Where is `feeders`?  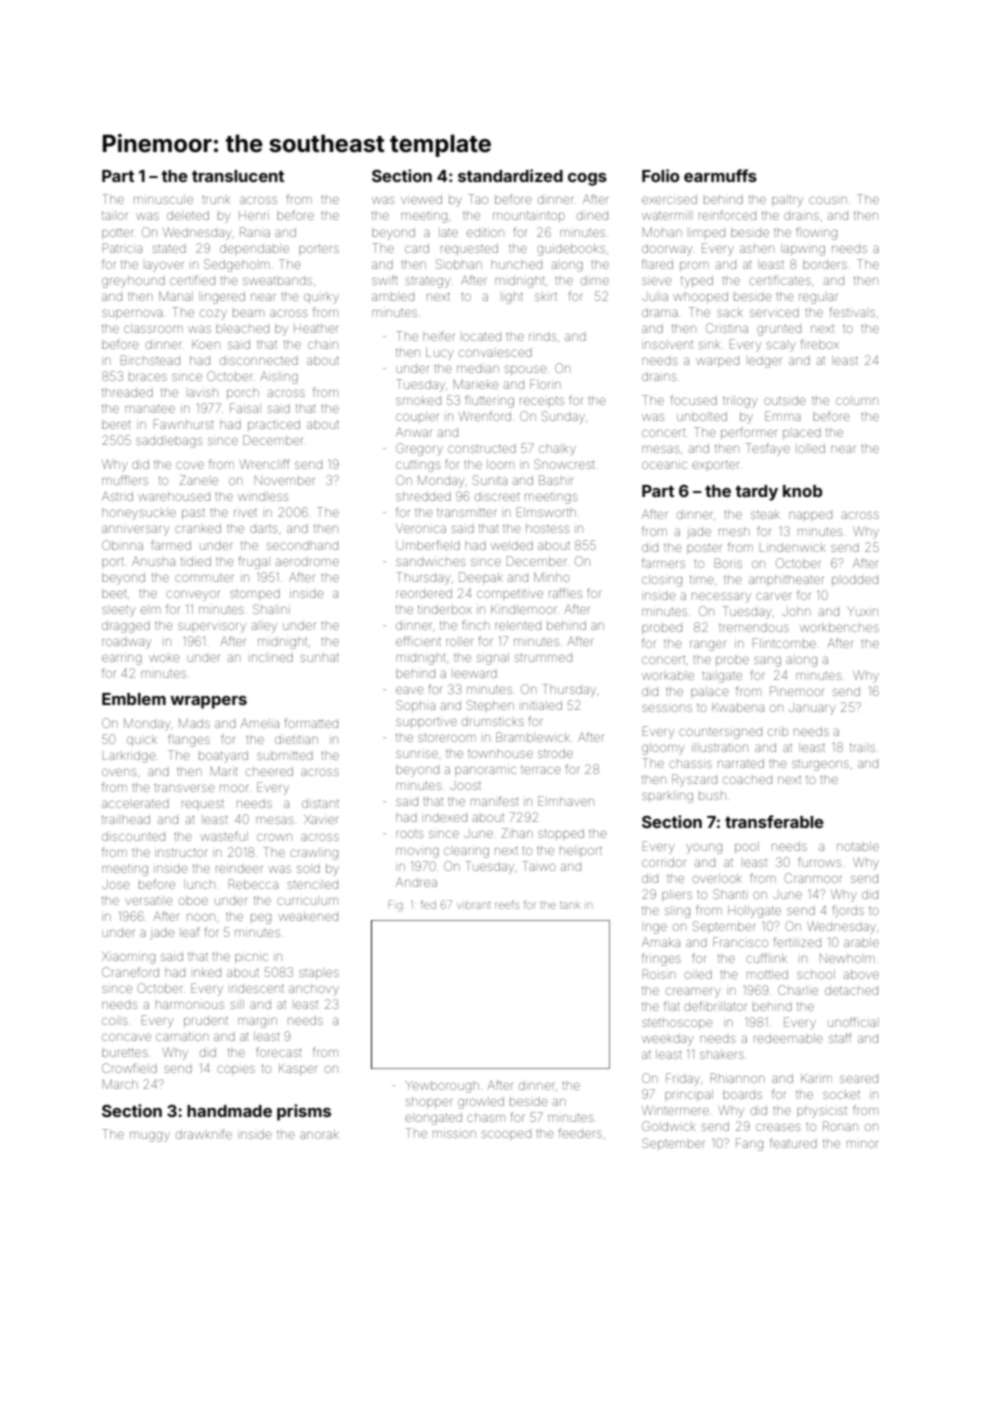 feeders is located at coordinates (580, 1133).
